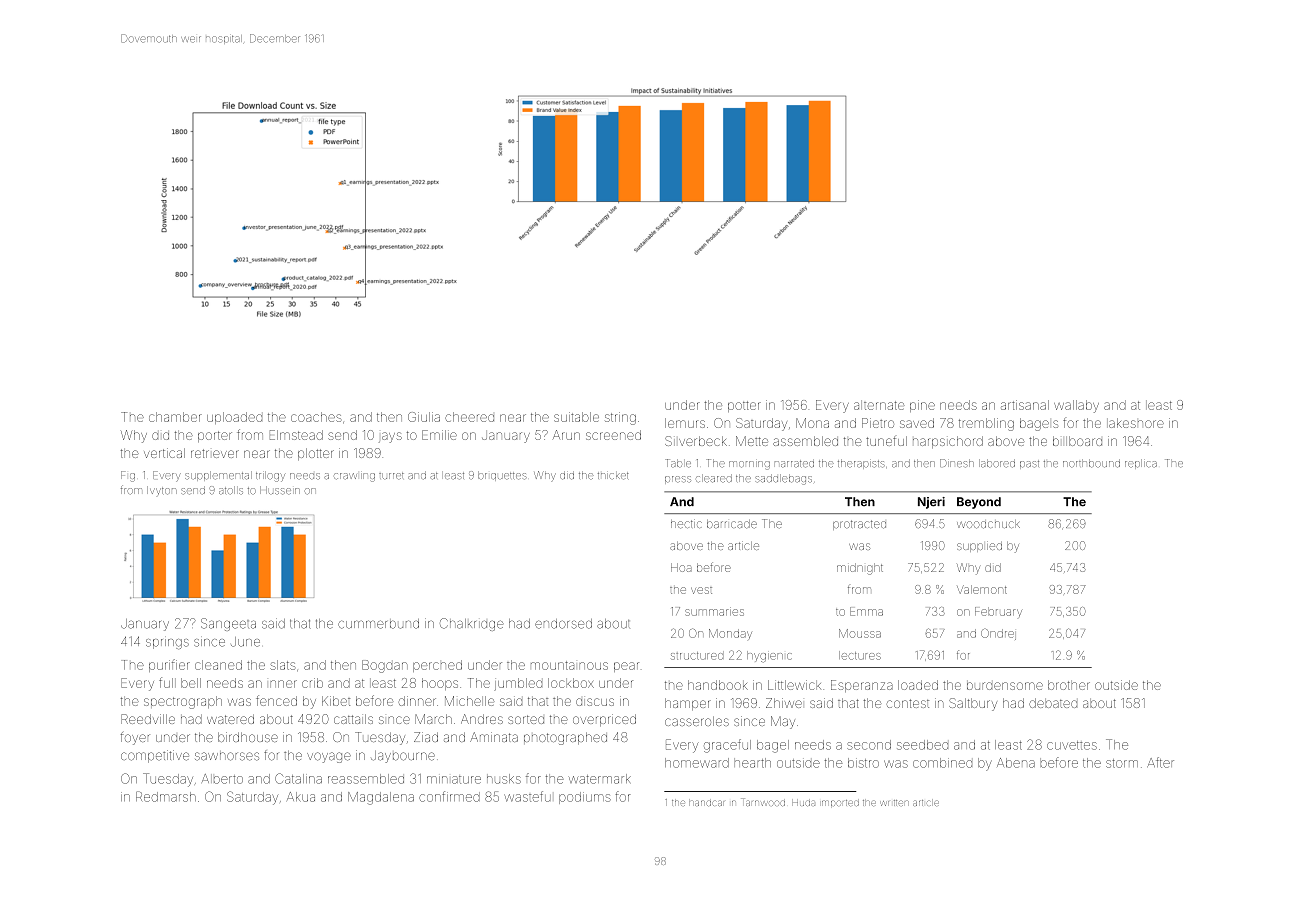  Describe the element at coordinates (228, 624) in the screenshot. I see `Sangeeta` at that location.
